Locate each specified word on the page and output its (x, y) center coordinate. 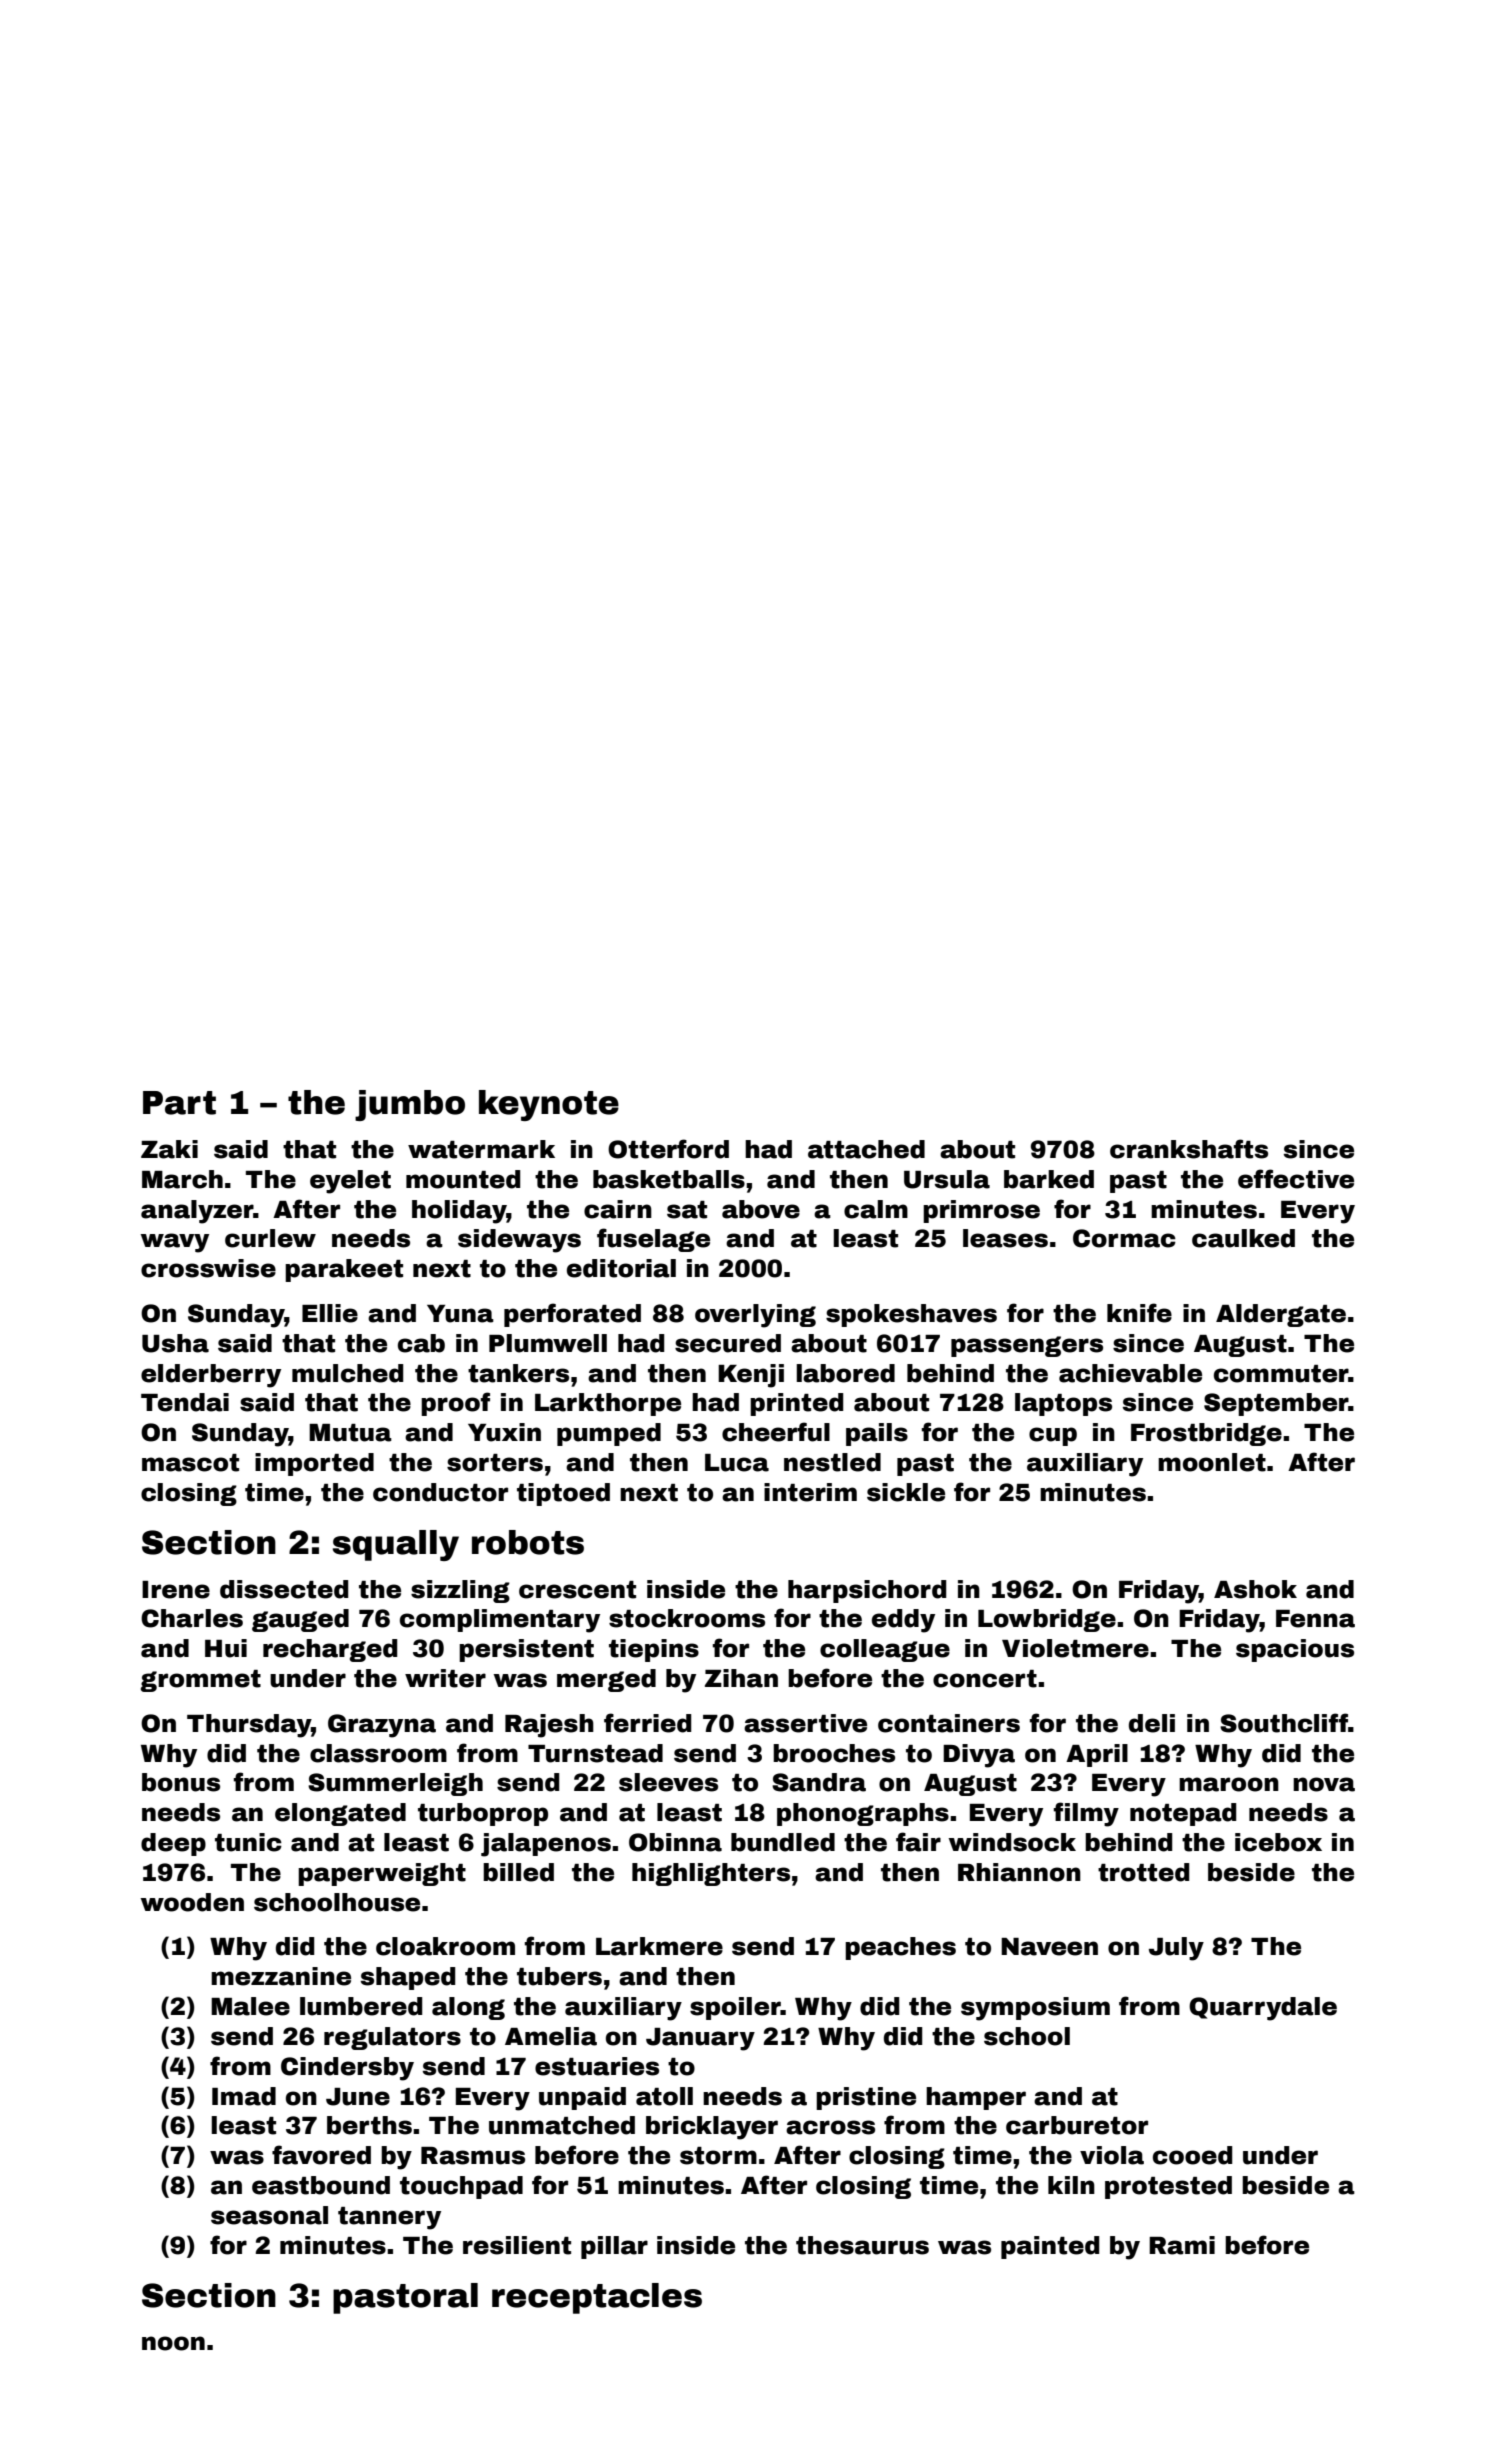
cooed (1192, 2155)
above (761, 1209)
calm (876, 1209)
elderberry (211, 1376)
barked (1049, 1179)
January (700, 2039)
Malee (250, 2006)
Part (179, 1103)
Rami (1182, 2245)
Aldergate (1281, 1315)
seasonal (269, 2215)
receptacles (597, 2298)
